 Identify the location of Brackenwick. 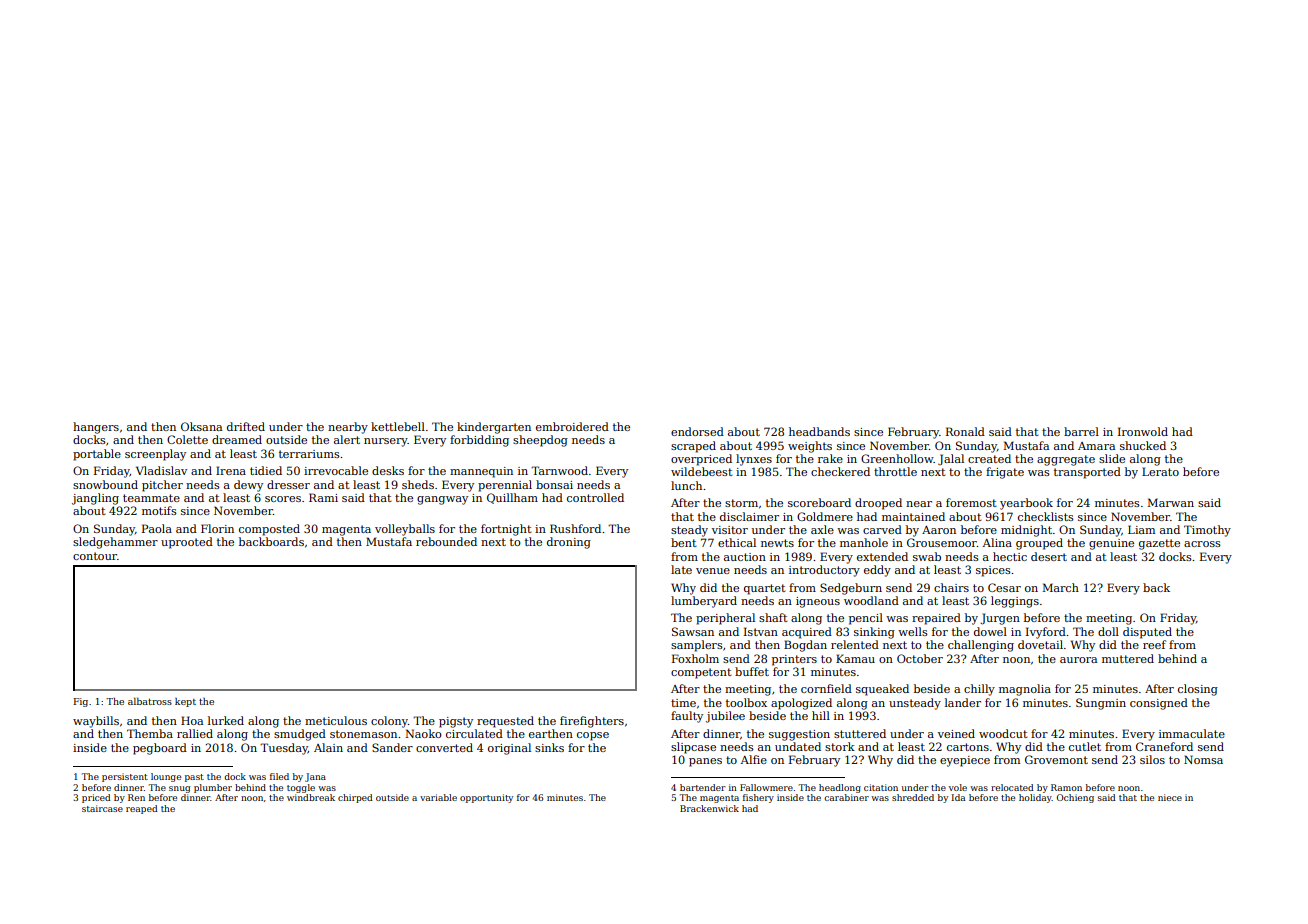
(709, 808).
